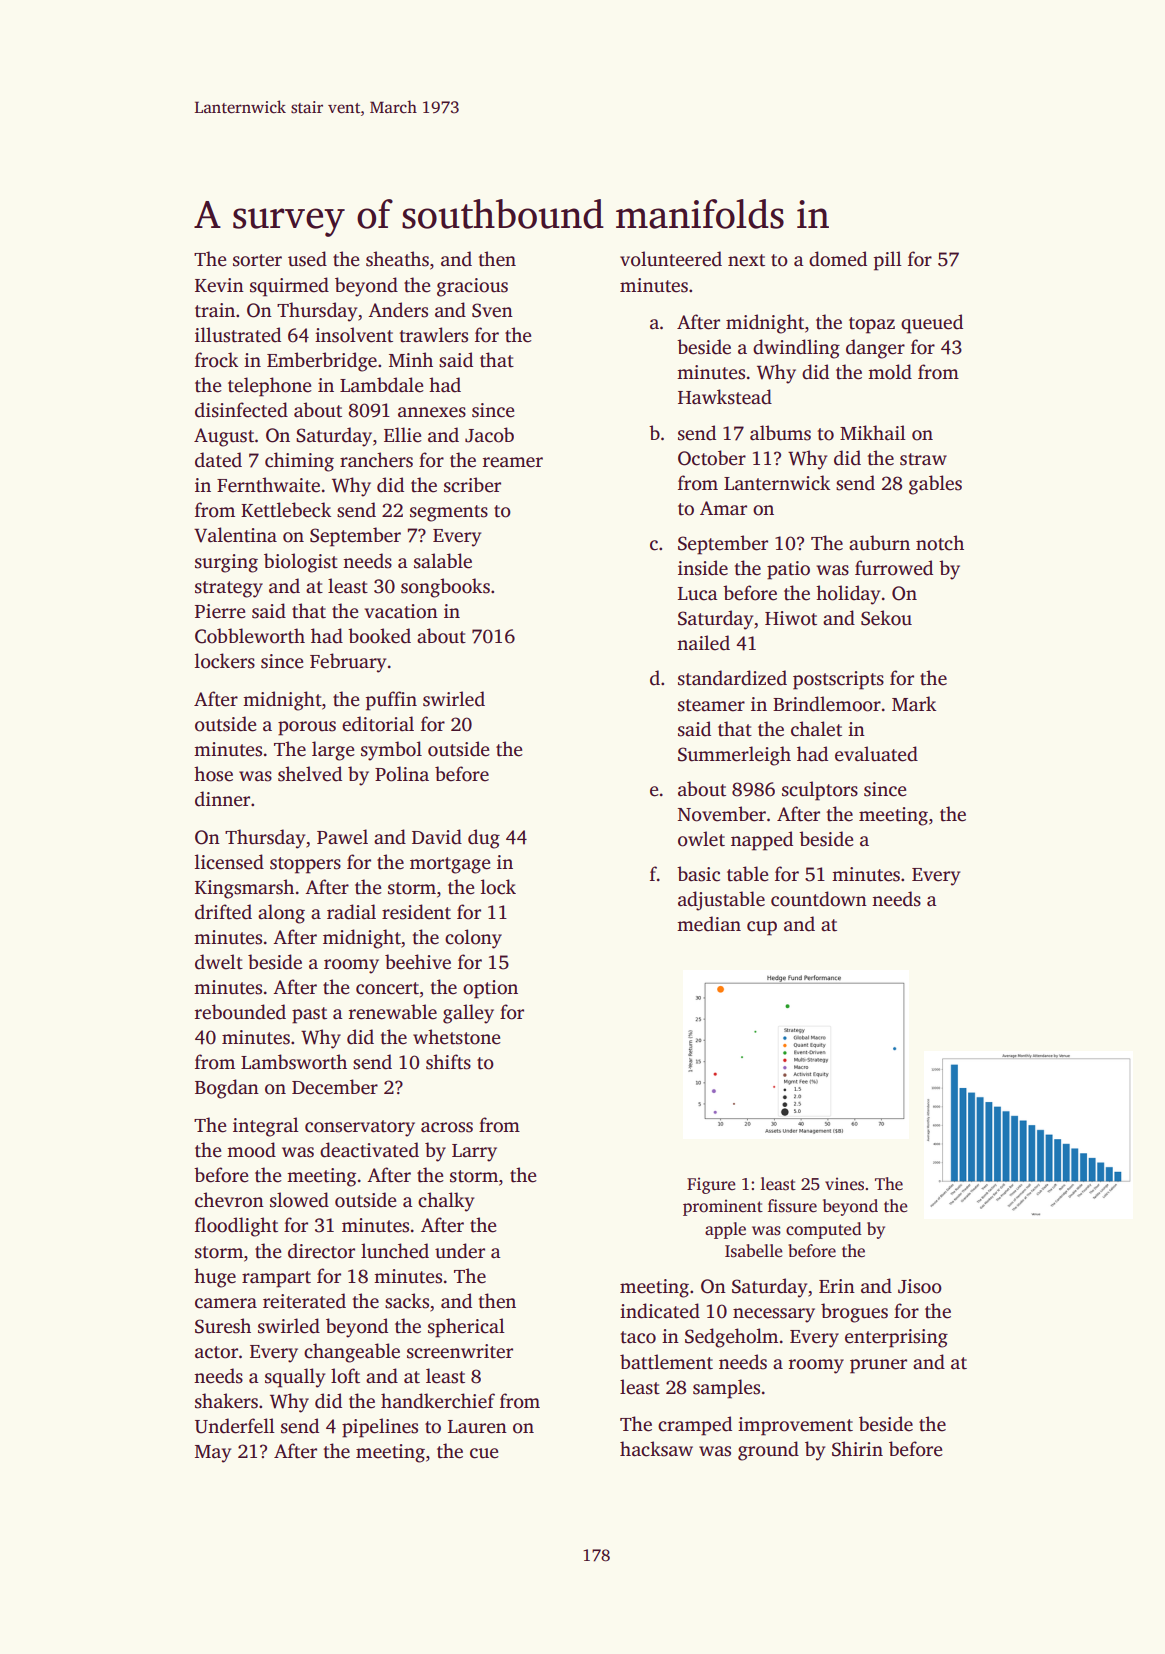 The width and height of the page is (1165, 1654). I want to click on battlement, so click(666, 1362).
